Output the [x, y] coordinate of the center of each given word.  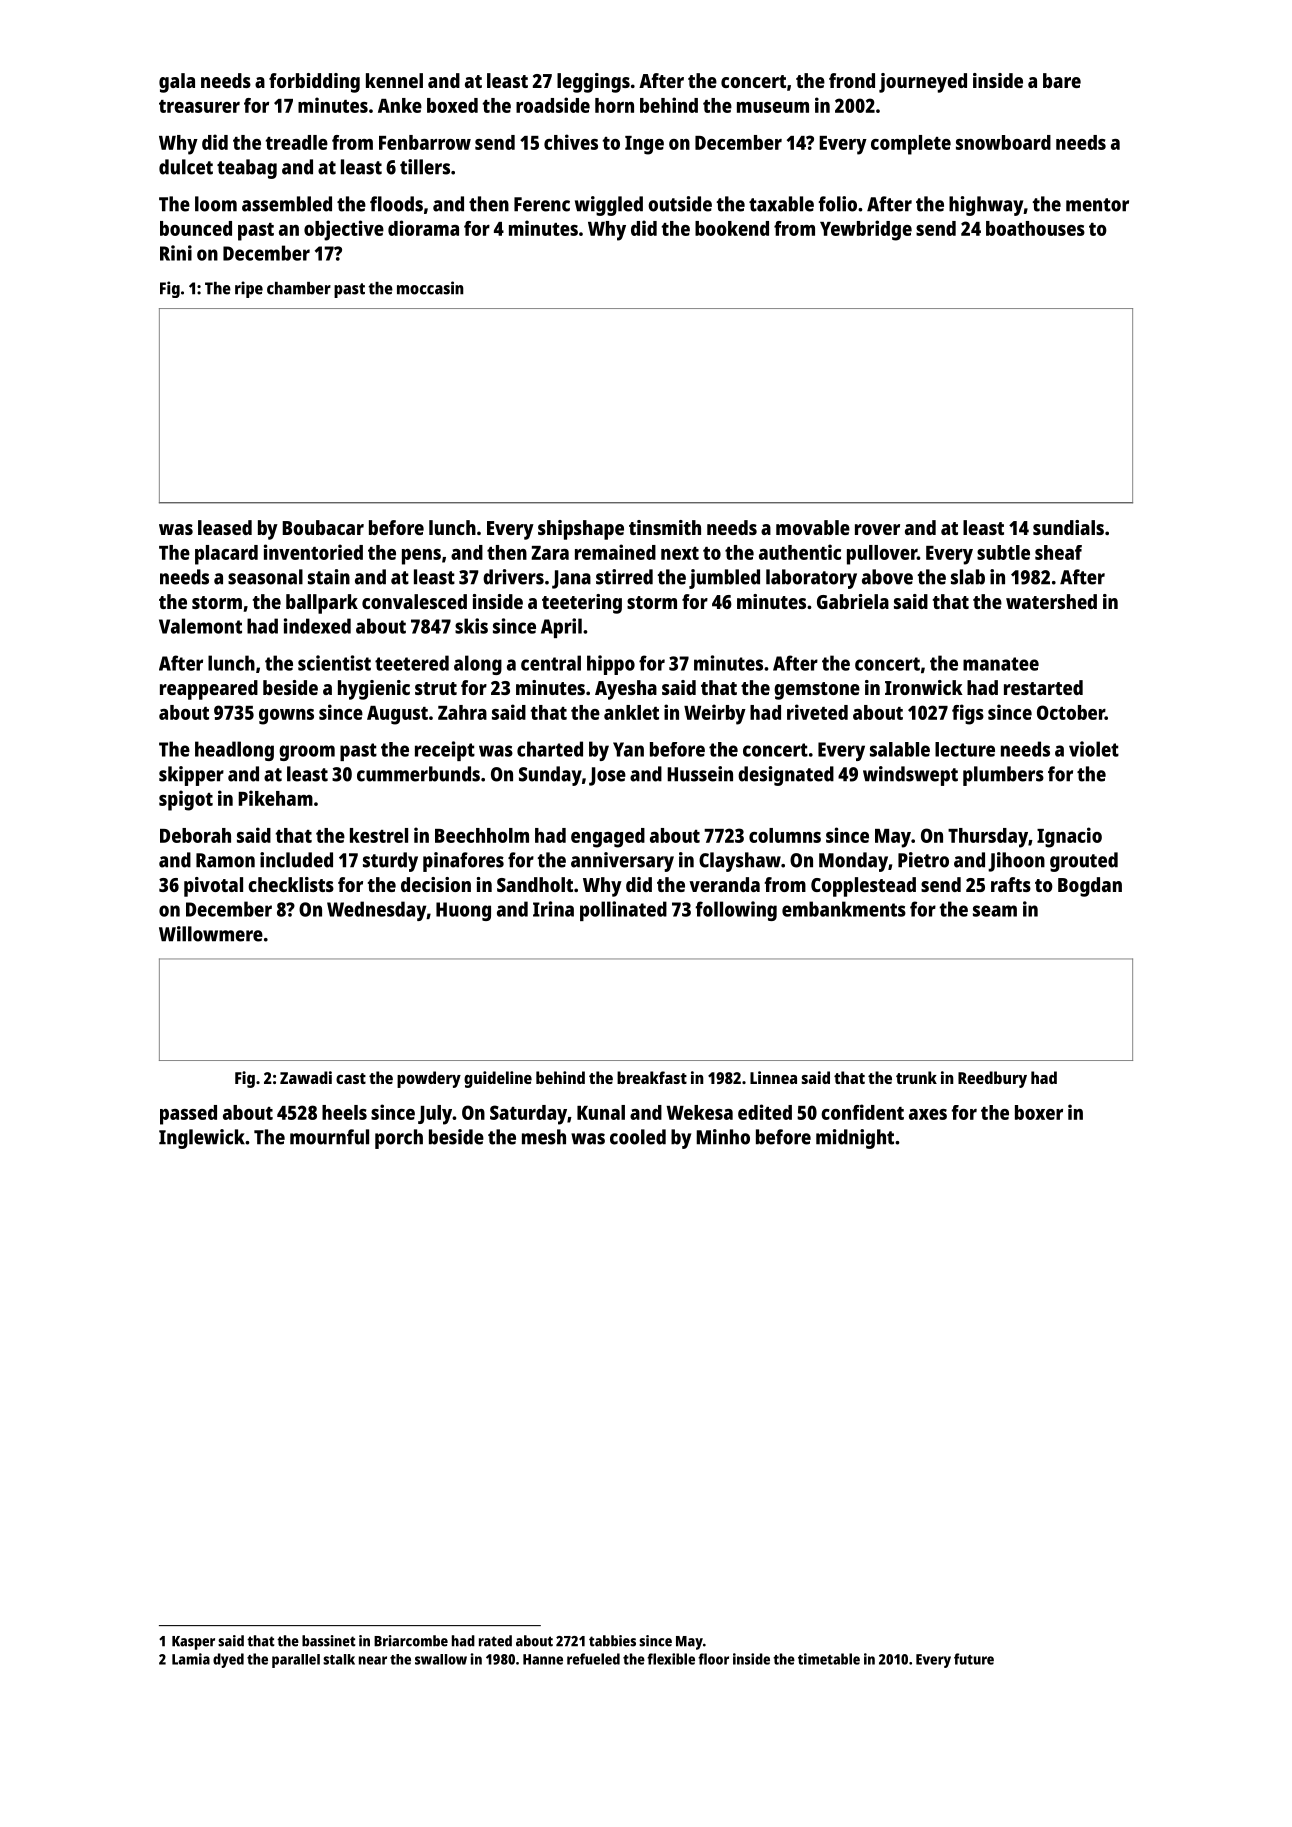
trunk [916, 1077]
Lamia [191, 1659]
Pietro [923, 860]
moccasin [430, 288]
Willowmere [211, 934]
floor [713, 1659]
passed [188, 1115]
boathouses [1035, 228]
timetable [829, 1659]
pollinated [623, 911]
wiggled [609, 206]
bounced [196, 228]
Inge [644, 145]
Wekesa [699, 1112]
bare [1062, 80]
